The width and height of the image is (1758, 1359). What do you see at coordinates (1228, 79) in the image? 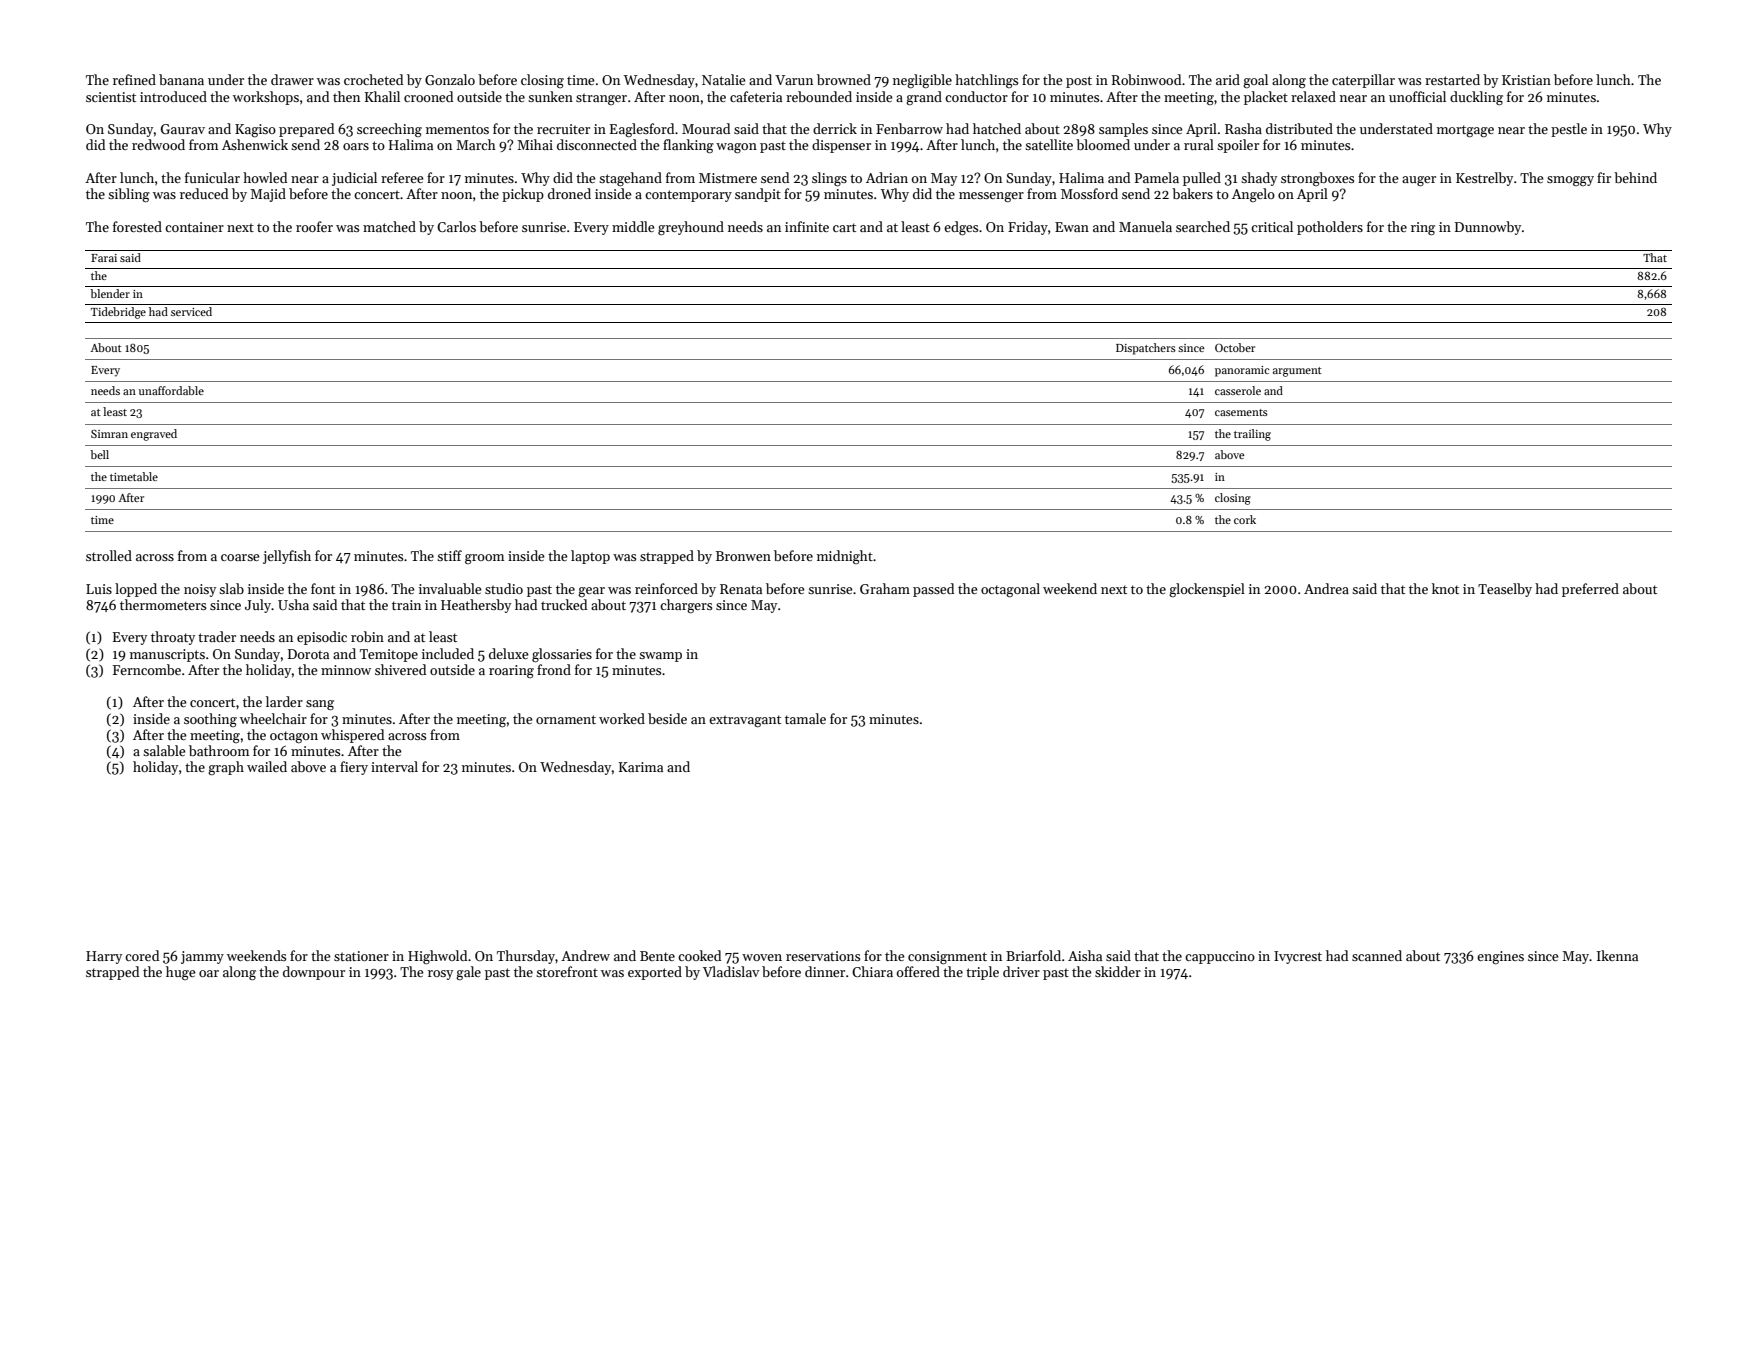
I see `arid` at bounding box center [1228, 79].
